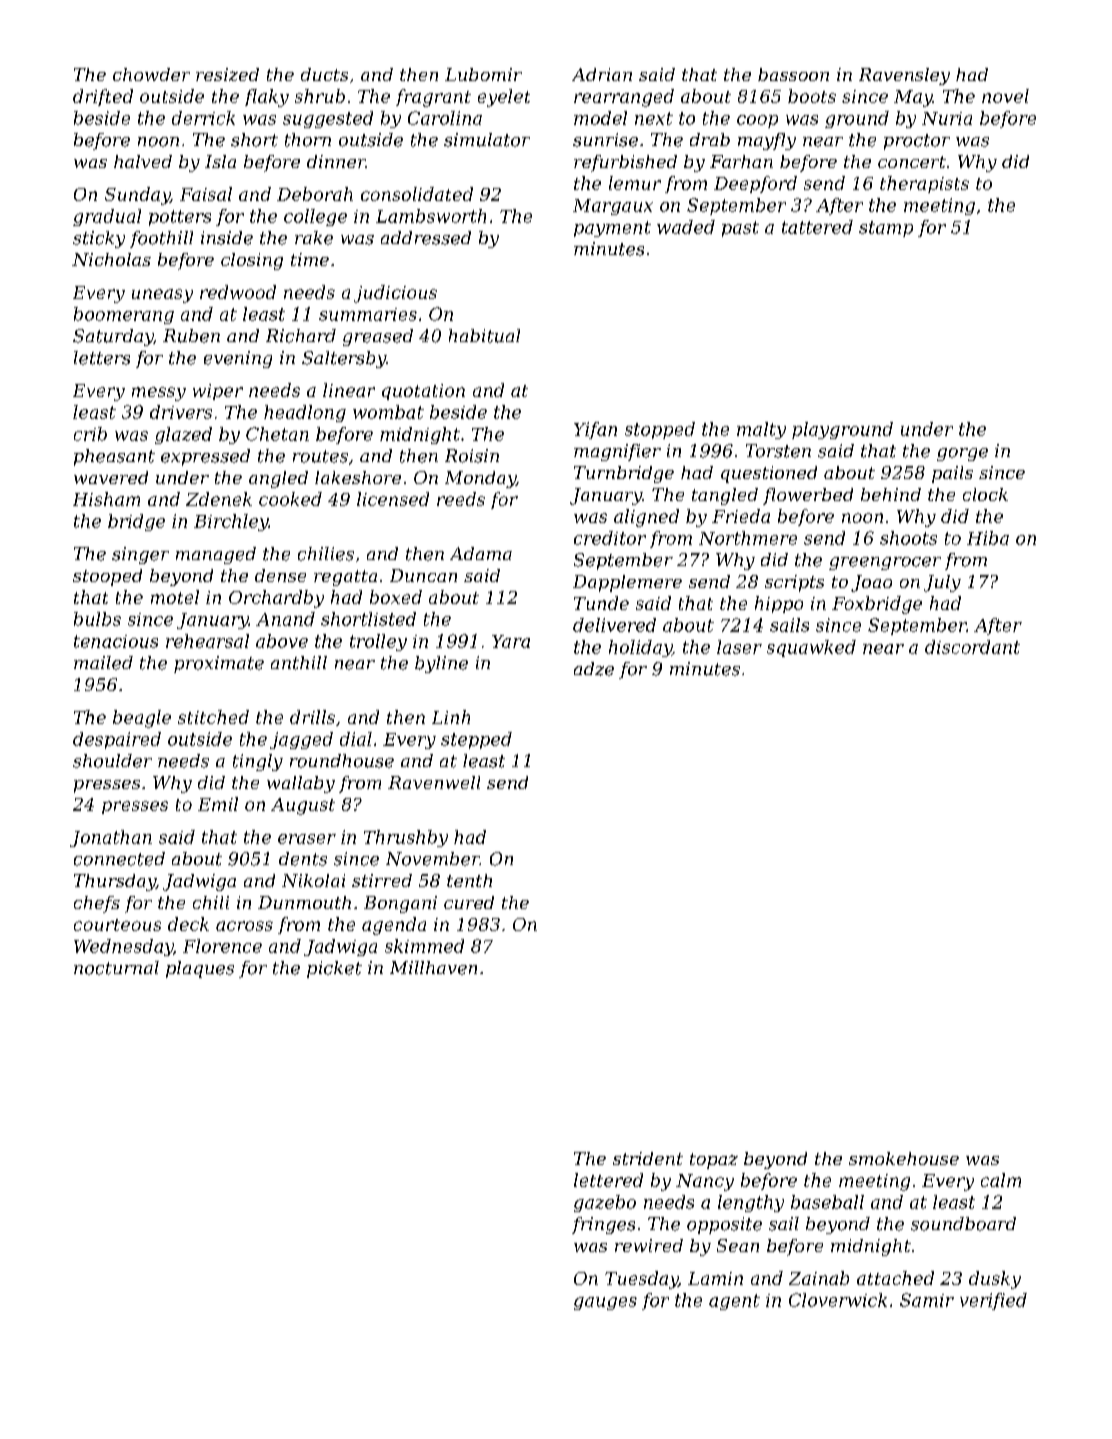 The height and width of the screenshot is (1439, 1112). I want to click on gazebo, so click(605, 1203).
